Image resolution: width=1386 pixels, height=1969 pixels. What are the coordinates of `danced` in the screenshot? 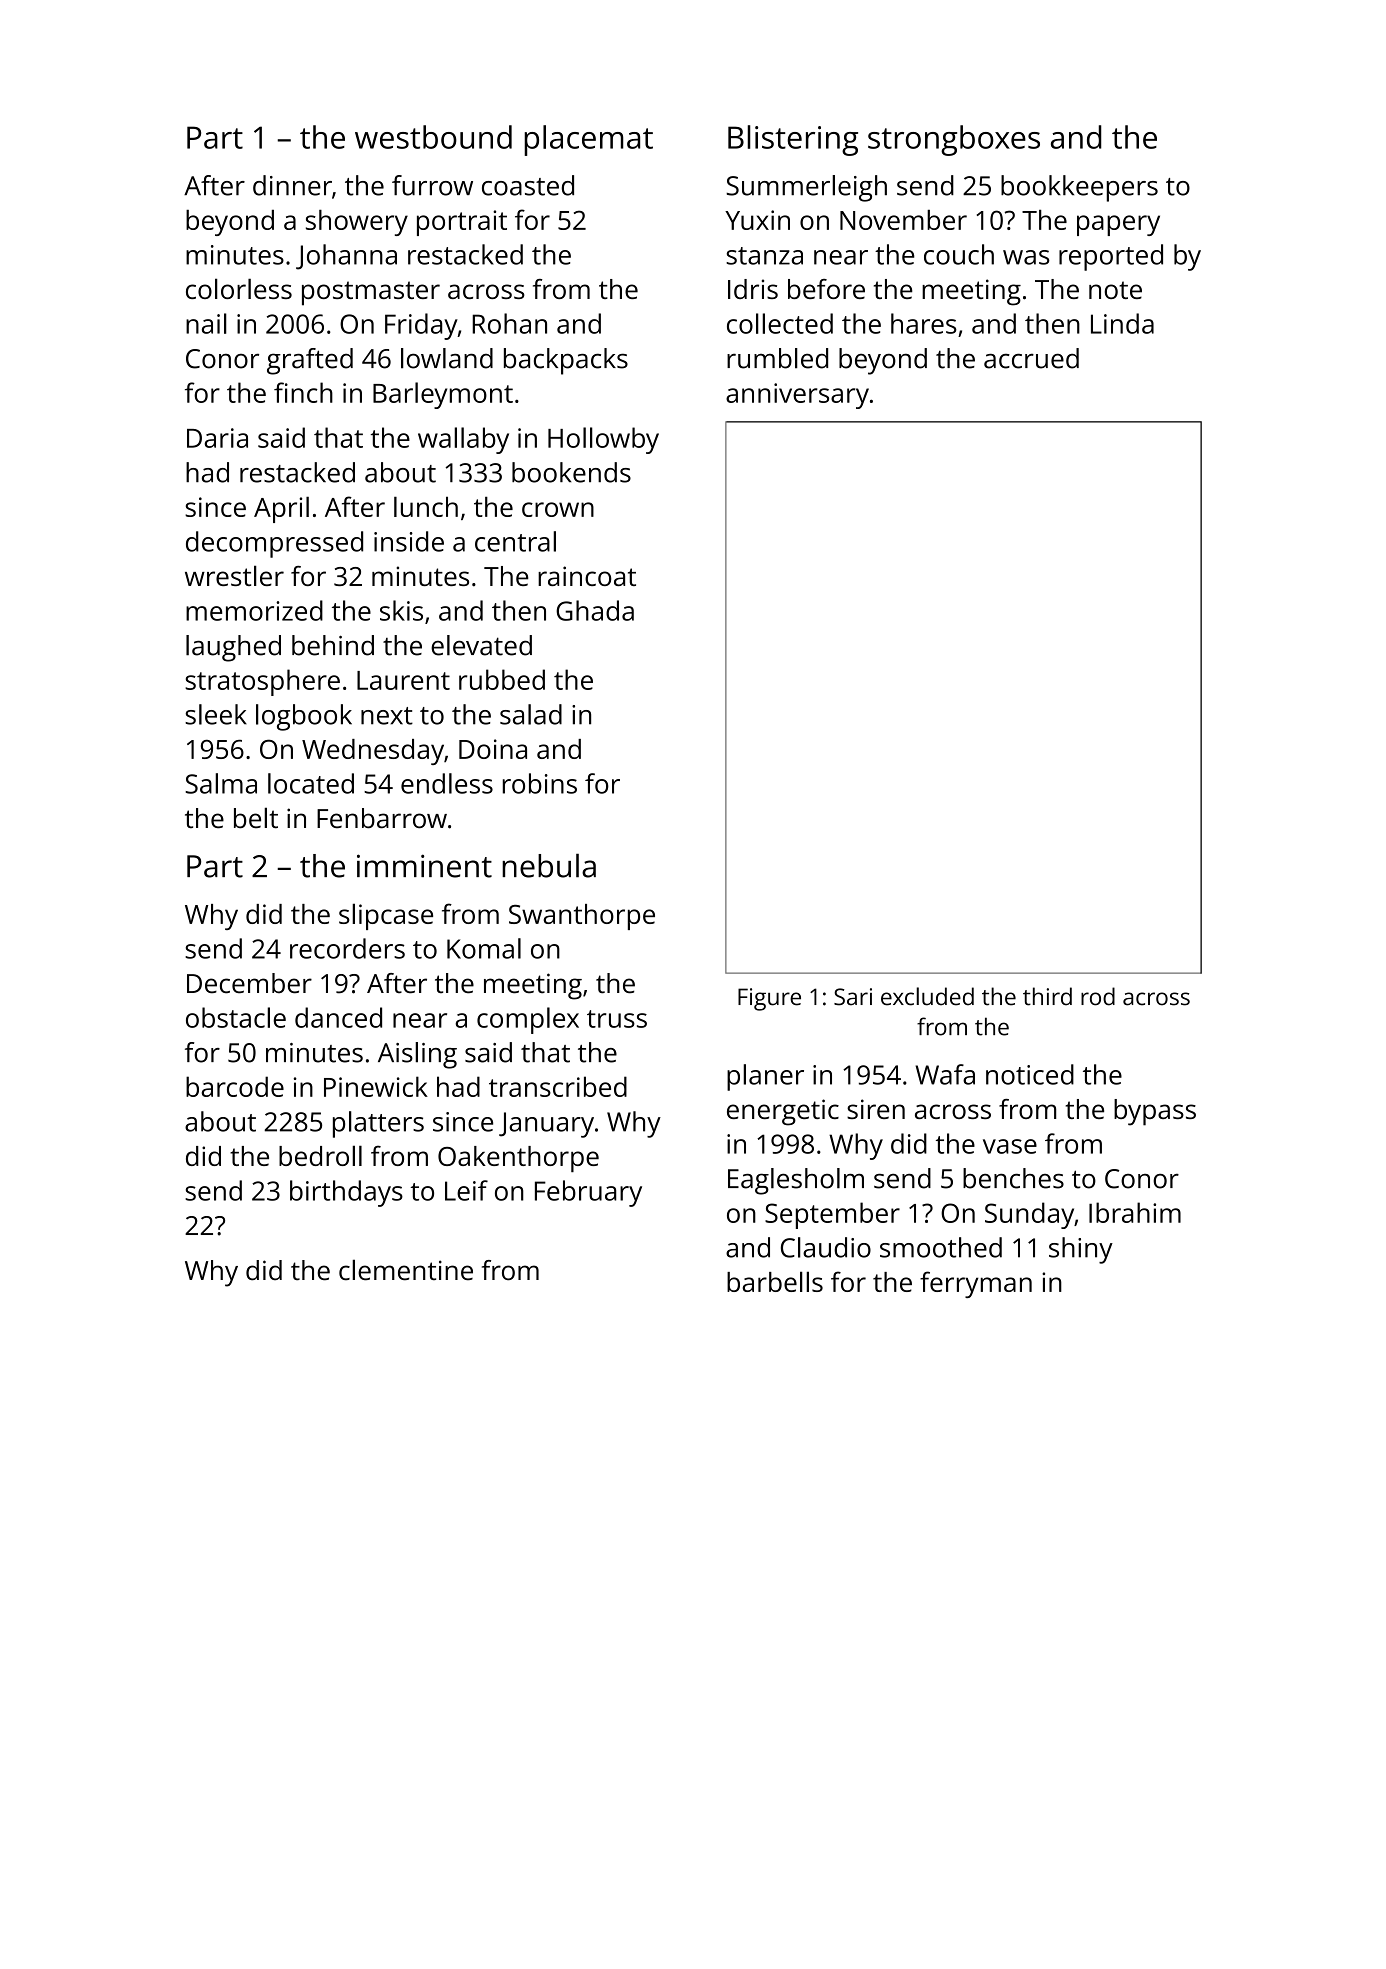 It's located at (338, 1017).
